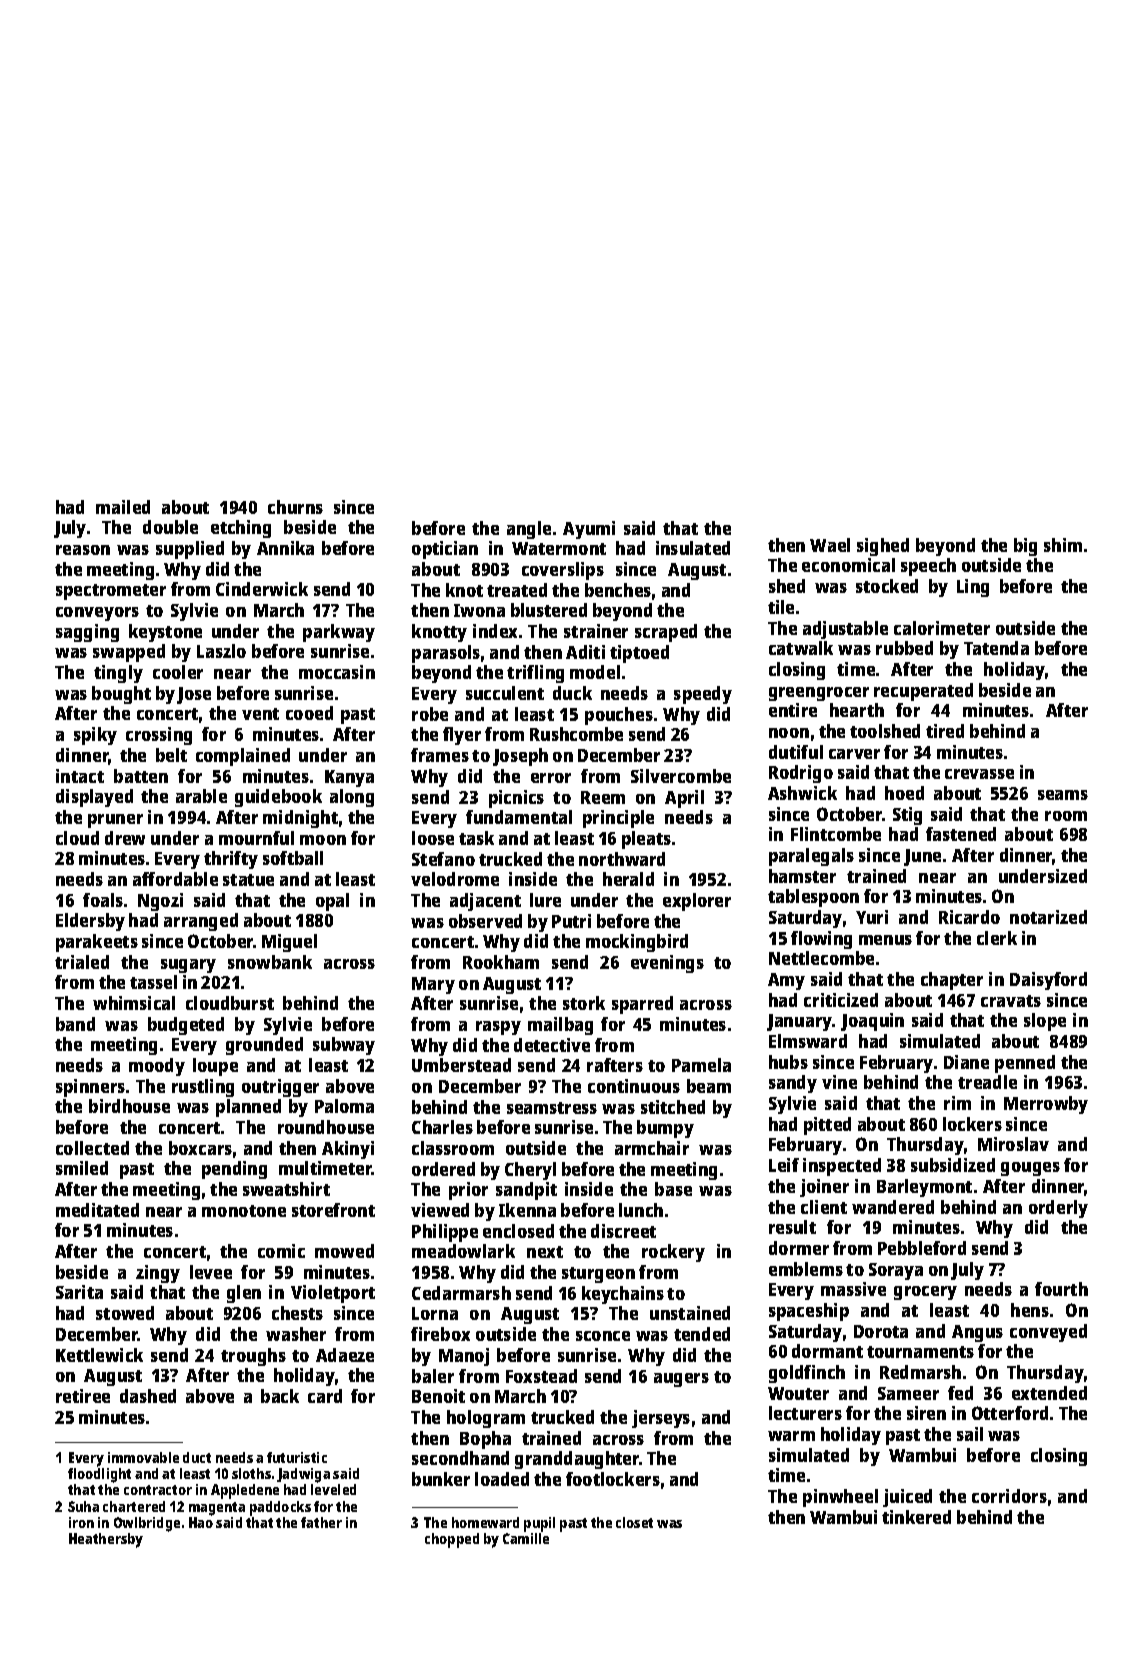 This screenshot has height=1657, width=1144. Describe the element at coordinates (321, 1522) in the screenshot. I see `father` at that location.
